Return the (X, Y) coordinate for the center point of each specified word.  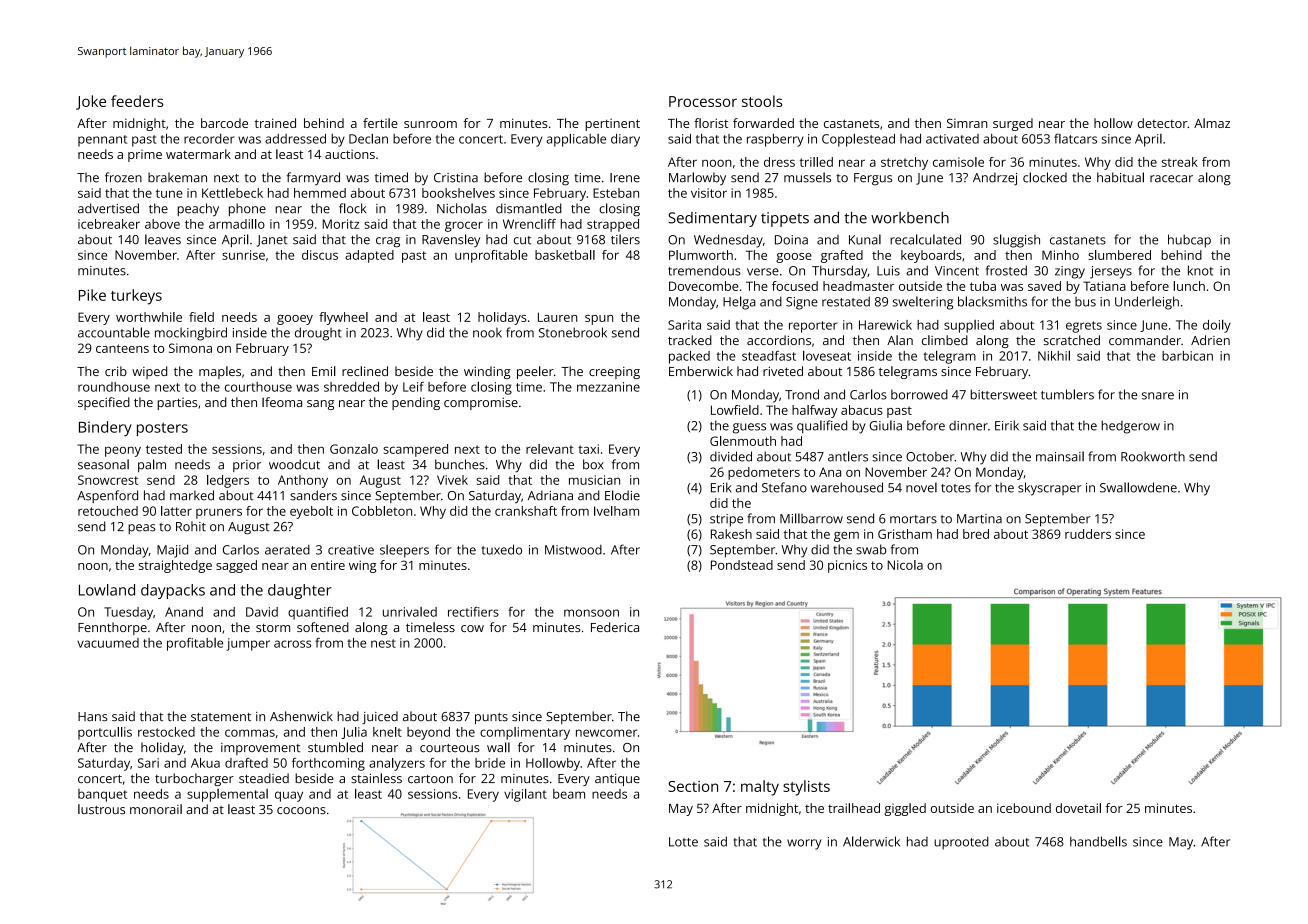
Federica (615, 627)
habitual (1120, 177)
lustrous (101, 809)
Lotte (683, 842)
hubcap (1189, 241)
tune (169, 193)
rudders (1088, 534)
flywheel (343, 318)
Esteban (616, 193)
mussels (807, 177)
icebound (1024, 808)
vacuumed (108, 643)
